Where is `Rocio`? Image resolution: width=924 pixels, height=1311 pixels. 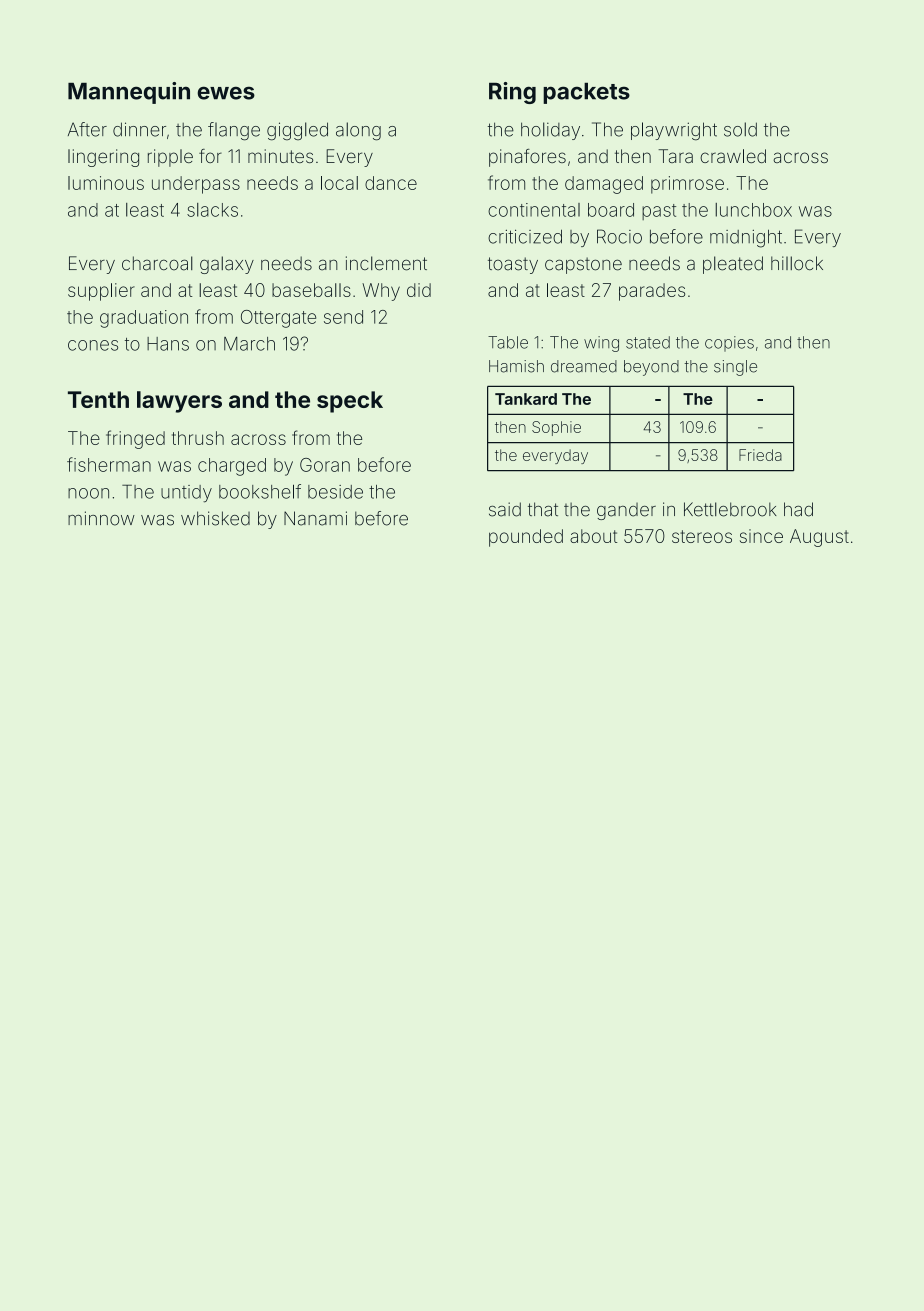 Rocio is located at coordinates (619, 236).
